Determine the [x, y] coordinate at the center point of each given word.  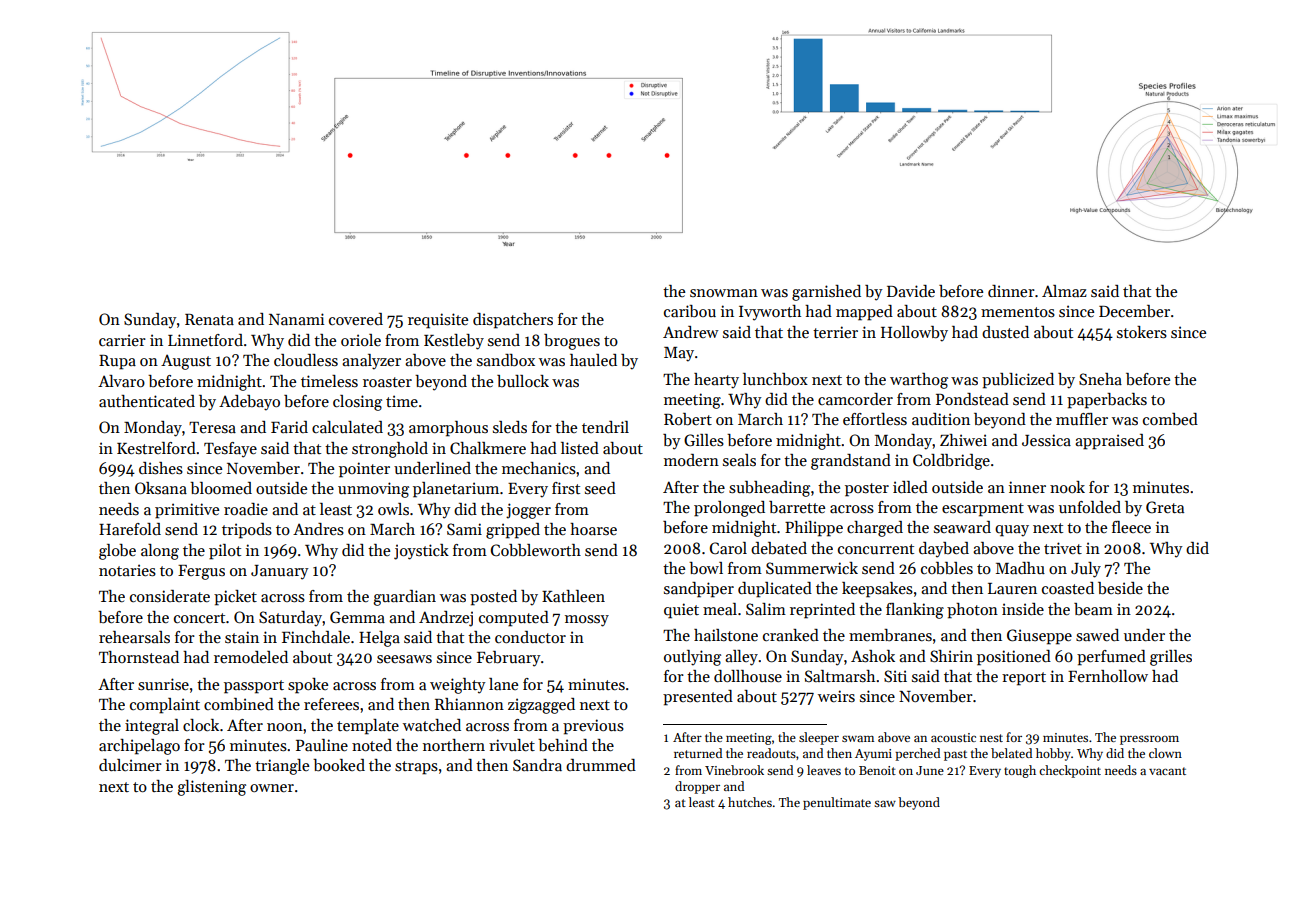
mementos [1018, 312]
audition [941, 419]
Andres [318, 529]
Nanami [296, 319]
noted [372, 745]
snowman [724, 293]
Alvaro [121, 381]
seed [600, 488]
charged [875, 529]
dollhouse [748, 676]
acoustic [953, 737]
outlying [692, 658]
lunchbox [775, 379]
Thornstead [139, 657]
